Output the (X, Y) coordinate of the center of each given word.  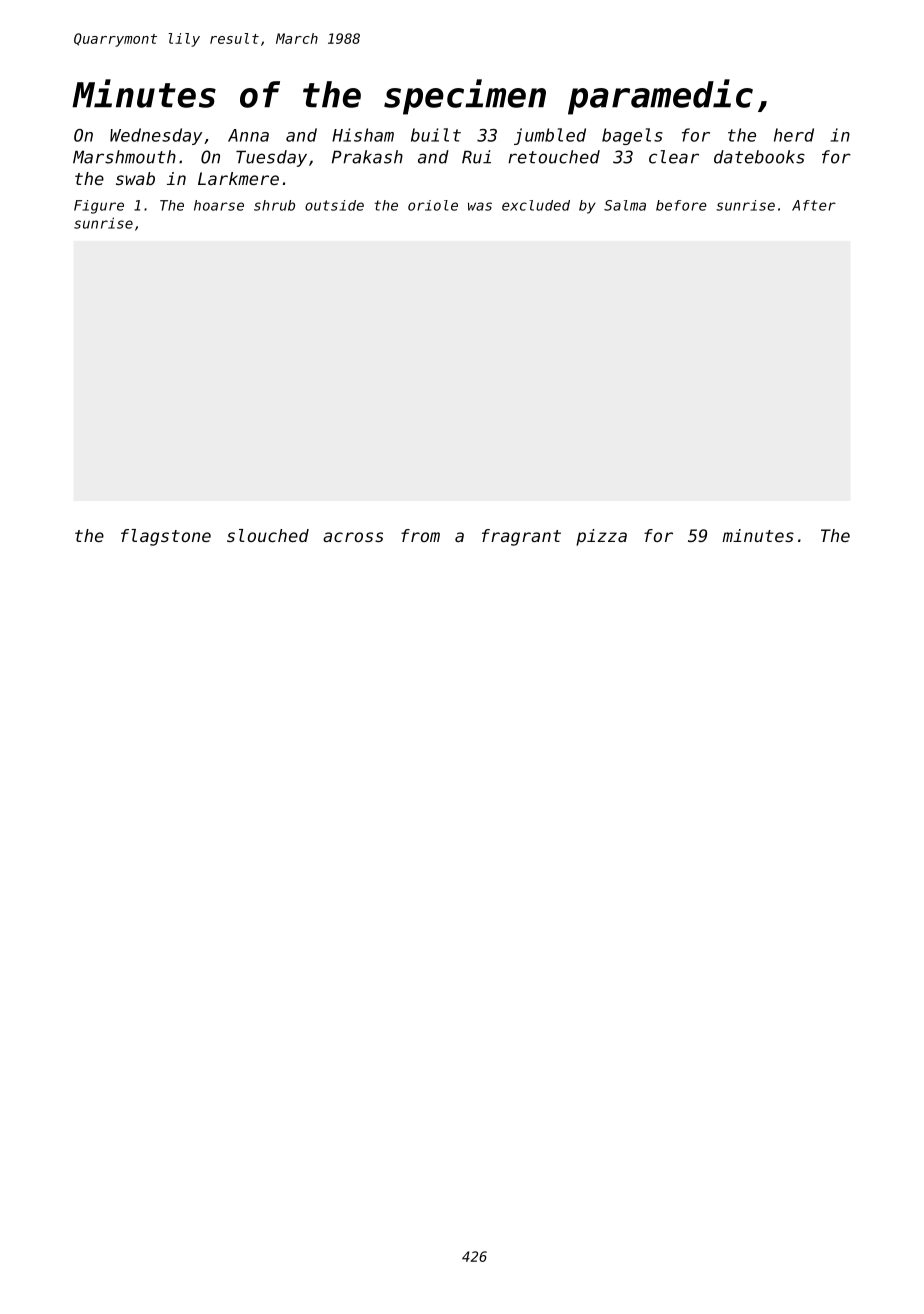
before (681, 205)
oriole (433, 205)
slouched (268, 535)
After (814, 205)
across (353, 537)
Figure (99, 207)
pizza (601, 537)
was (480, 206)
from (420, 535)
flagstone (166, 537)
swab (135, 178)
